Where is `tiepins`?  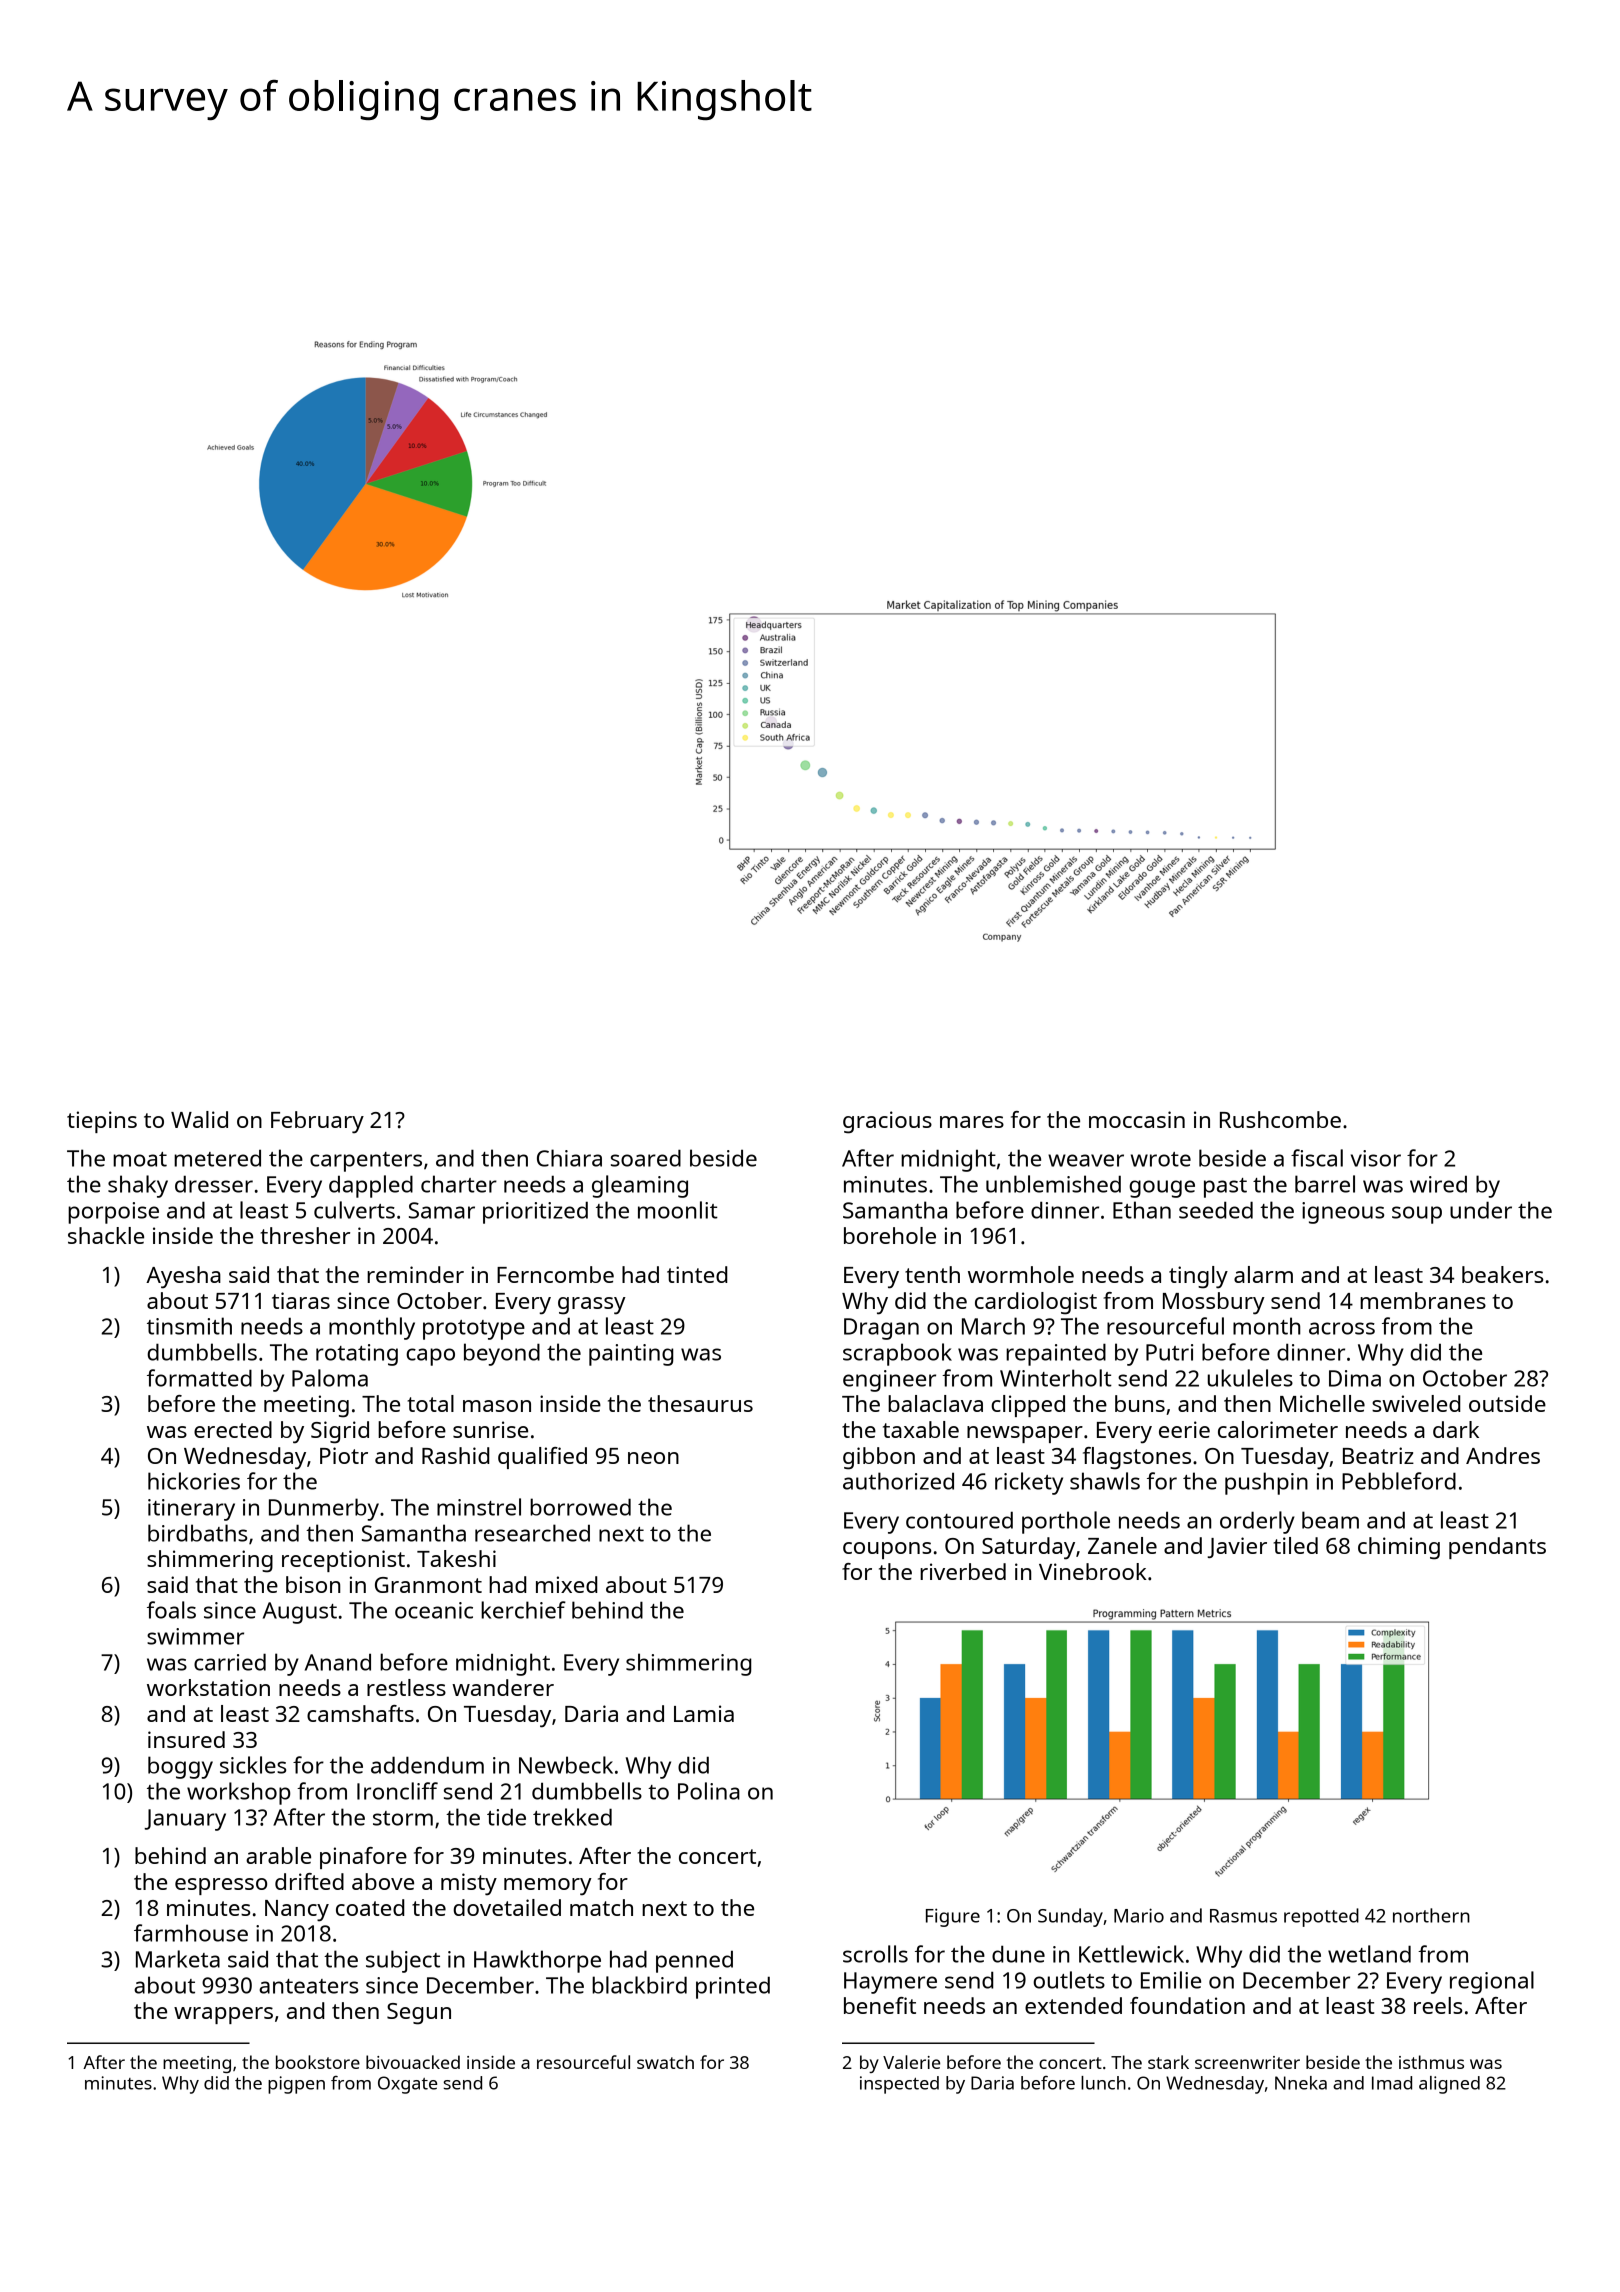 tiepins is located at coordinates (102, 1122).
